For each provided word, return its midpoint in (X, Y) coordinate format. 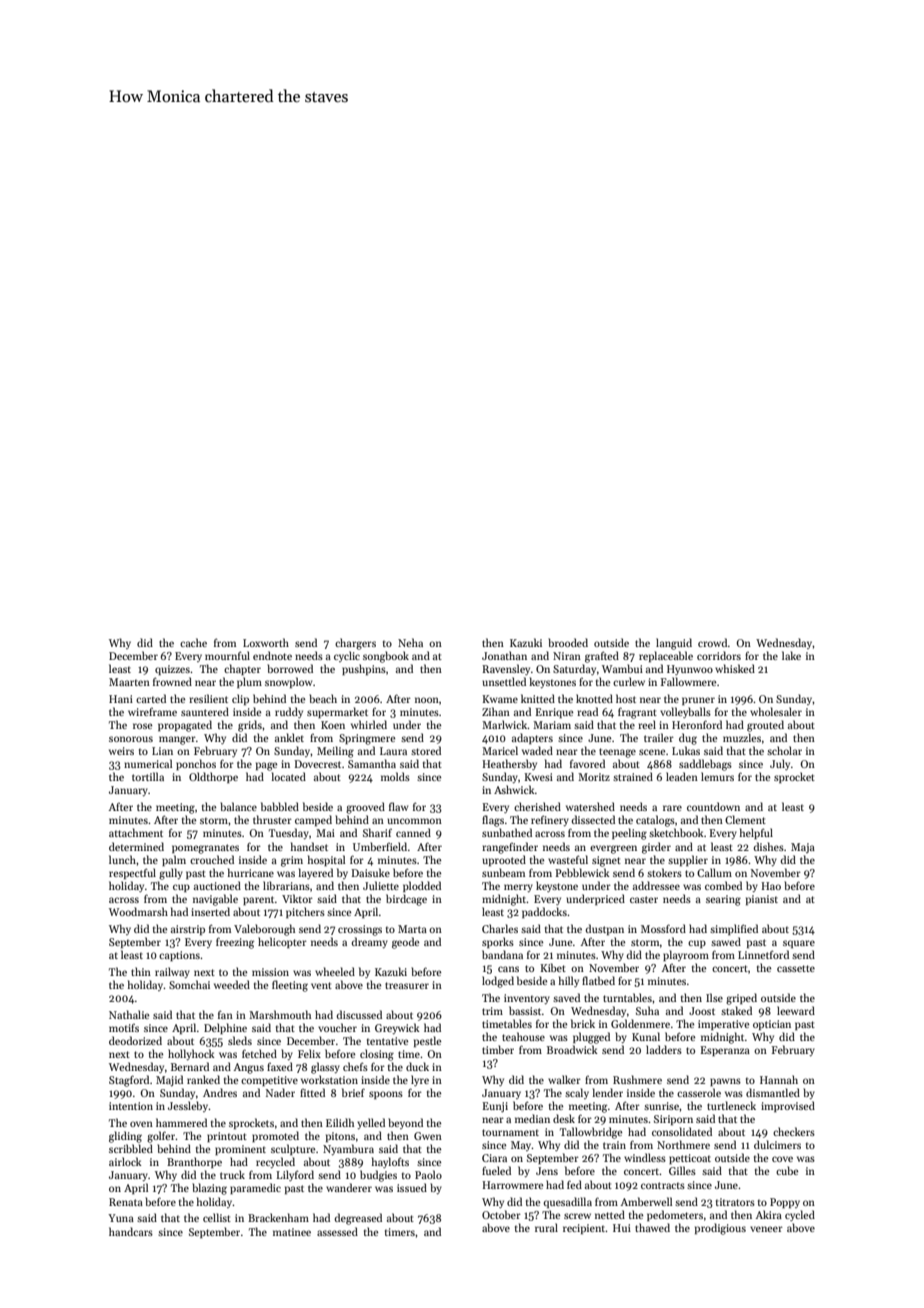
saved (566, 997)
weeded (232, 984)
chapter (242, 669)
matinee (292, 1232)
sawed (726, 941)
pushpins (364, 669)
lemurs (717, 776)
